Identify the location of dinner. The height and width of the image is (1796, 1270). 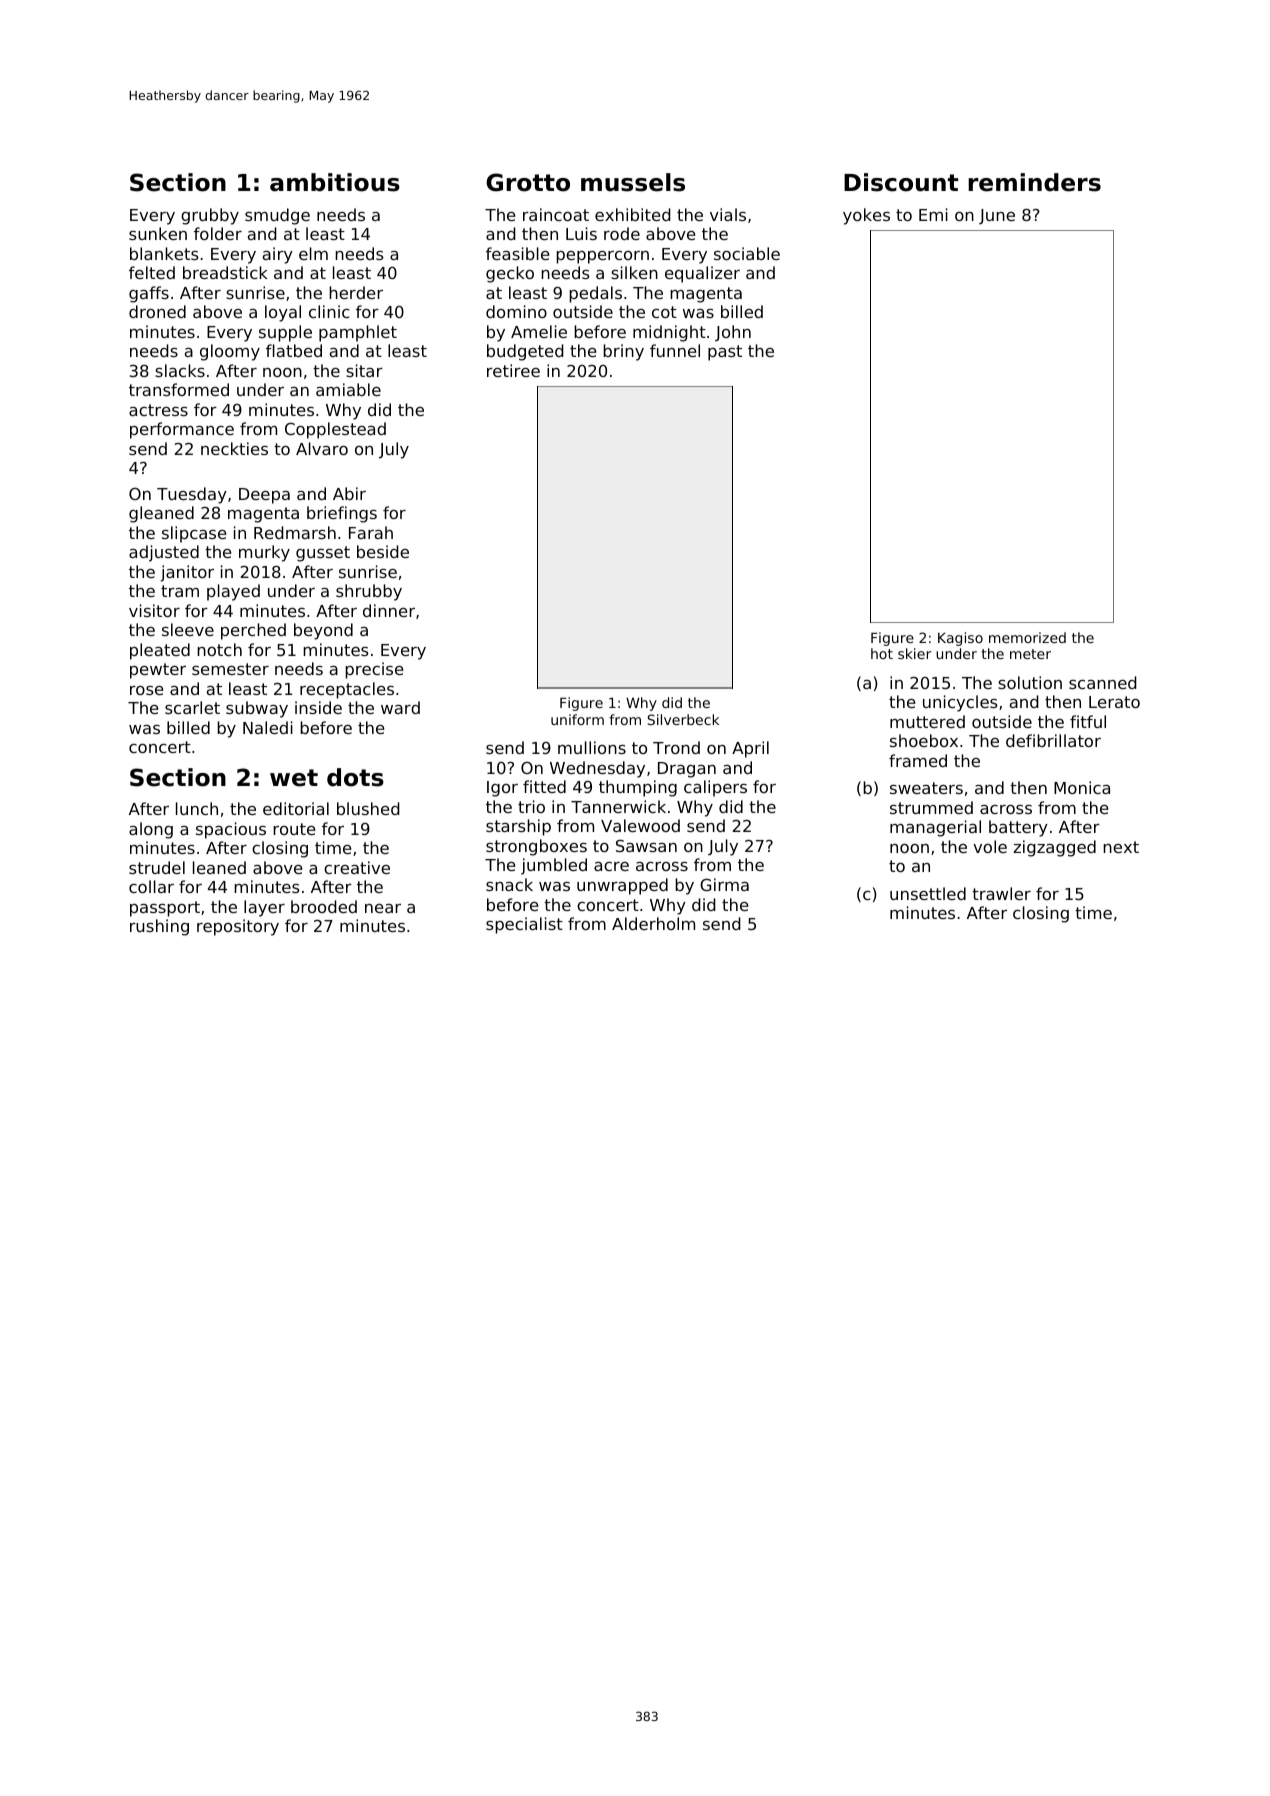
(389, 610).
